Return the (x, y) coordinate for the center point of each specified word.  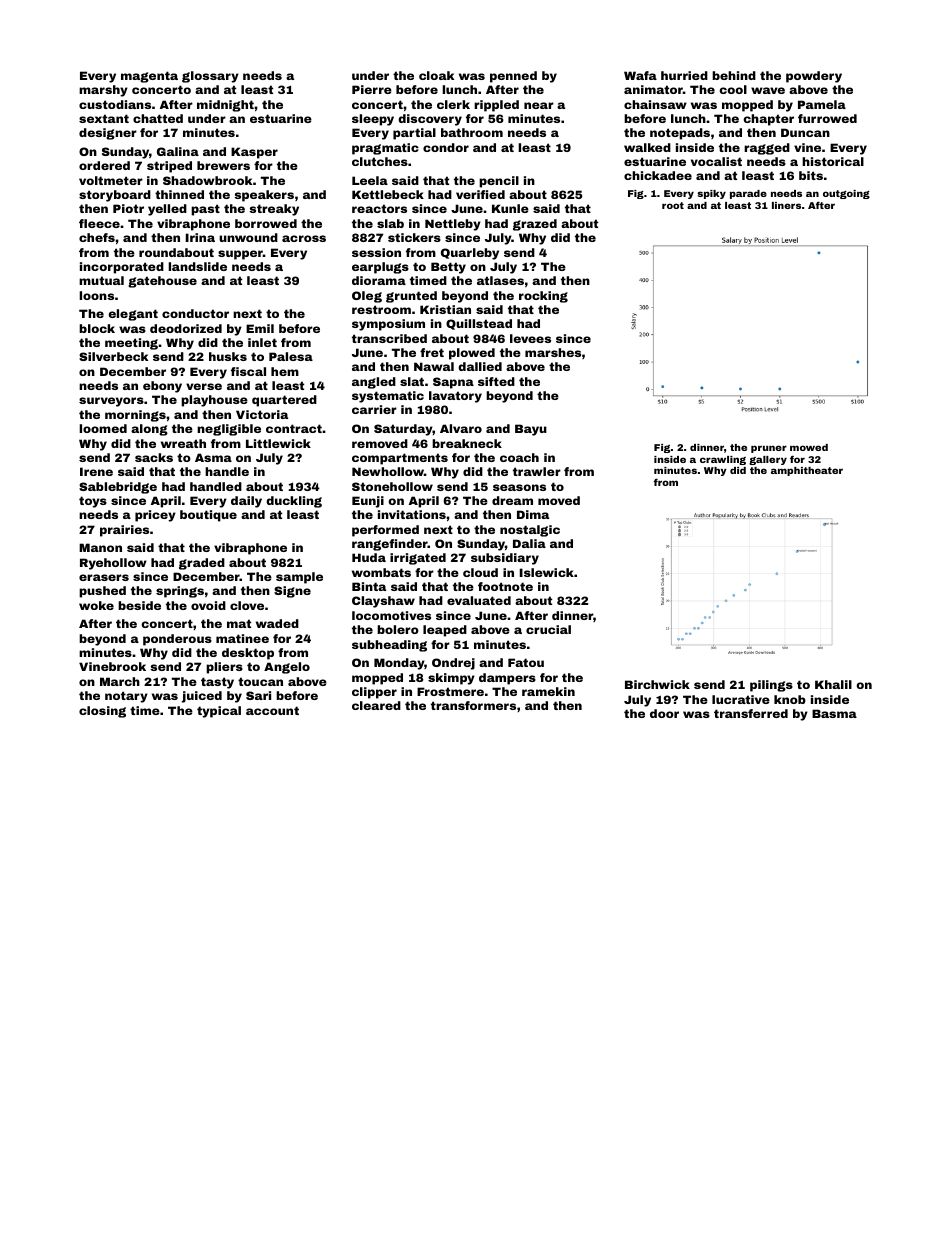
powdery (814, 77)
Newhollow (388, 471)
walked (647, 147)
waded (277, 623)
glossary (210, 77)
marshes (553, 352)
